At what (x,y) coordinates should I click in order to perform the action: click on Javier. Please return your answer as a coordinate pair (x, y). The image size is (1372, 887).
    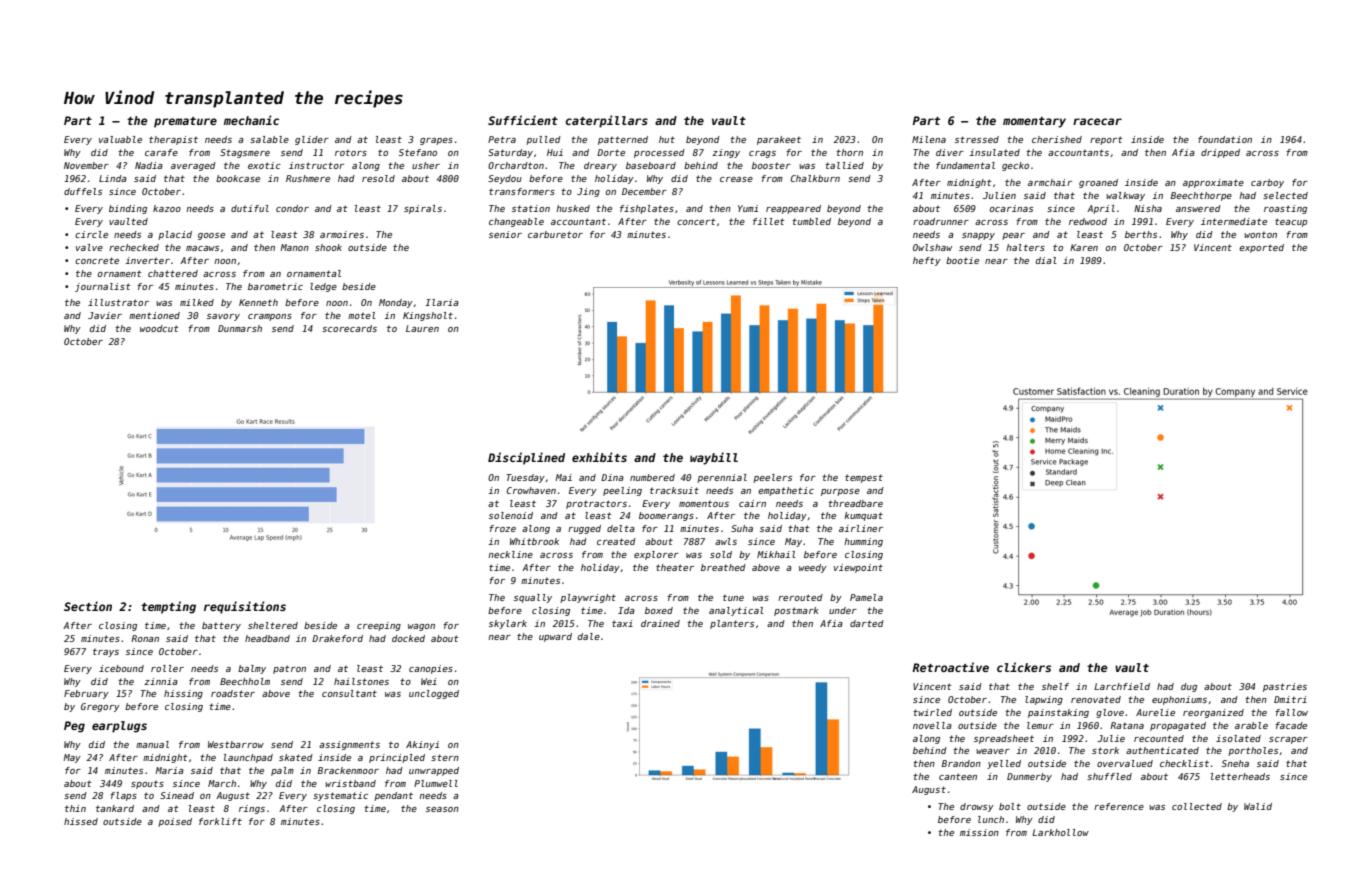
    Looking at the image, I should click on (105, 315).
